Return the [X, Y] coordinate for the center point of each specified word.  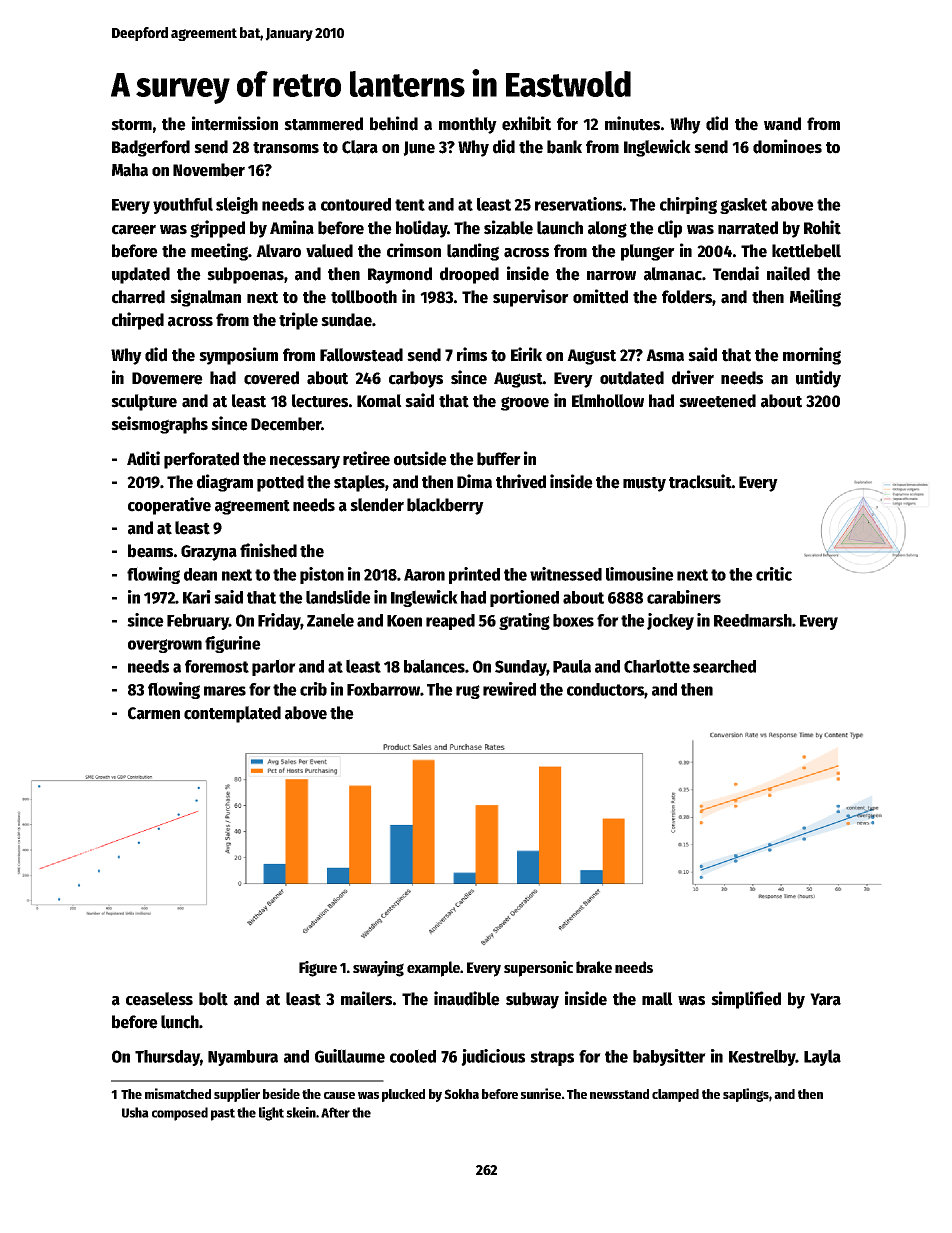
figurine [233, 644]
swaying [378, 969]
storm [131, 125]
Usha [135, 1112]
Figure [318, 969]
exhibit [526, 123]
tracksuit [700, 481]
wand [782, 124]
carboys [416, 379]
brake [594, 967]
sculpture [144, 402]
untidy [818, 379]
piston [322, 575]
